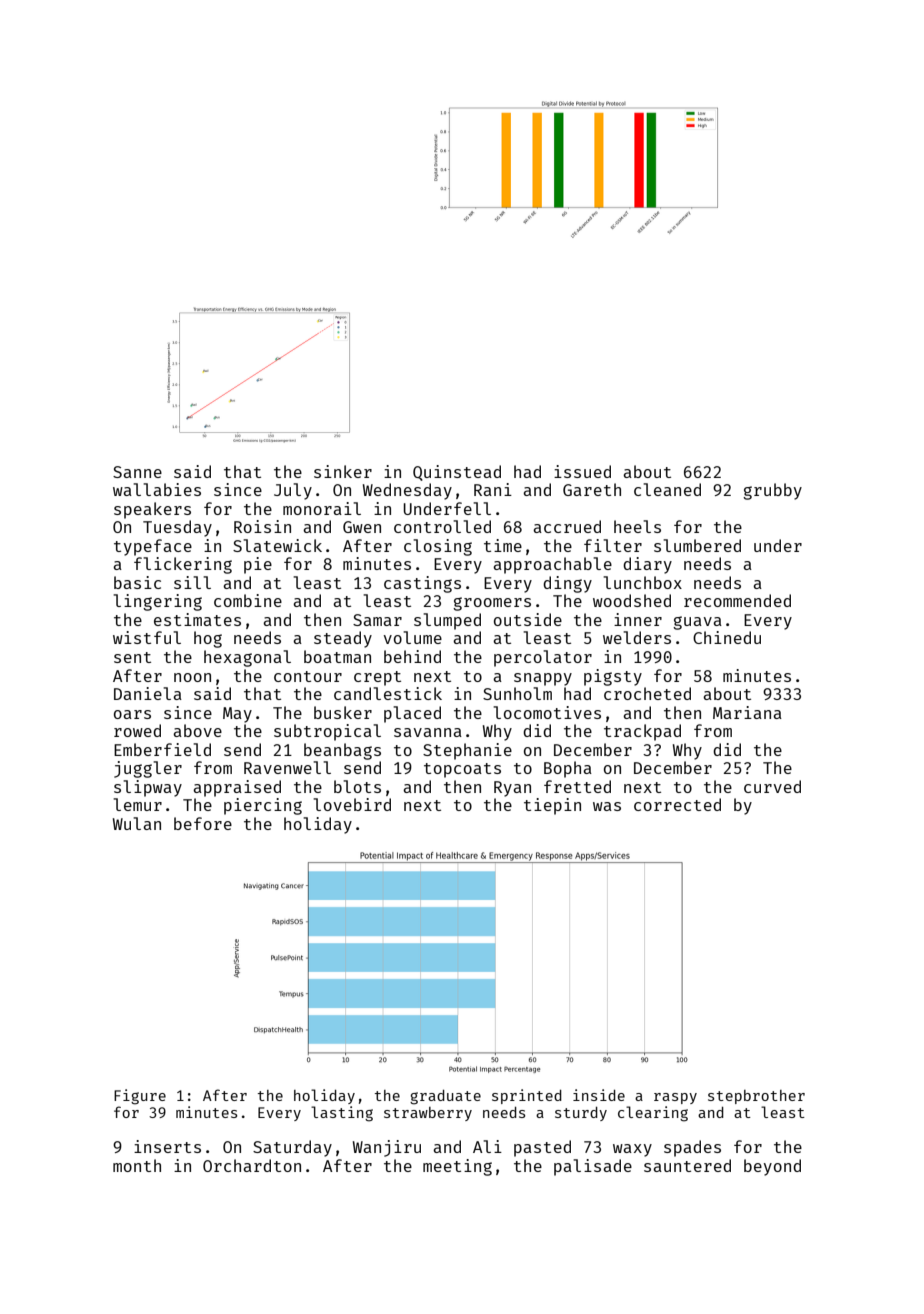  Describe the element at coordinates (687, 1165) in the document. I see `sauntered` at that location.
